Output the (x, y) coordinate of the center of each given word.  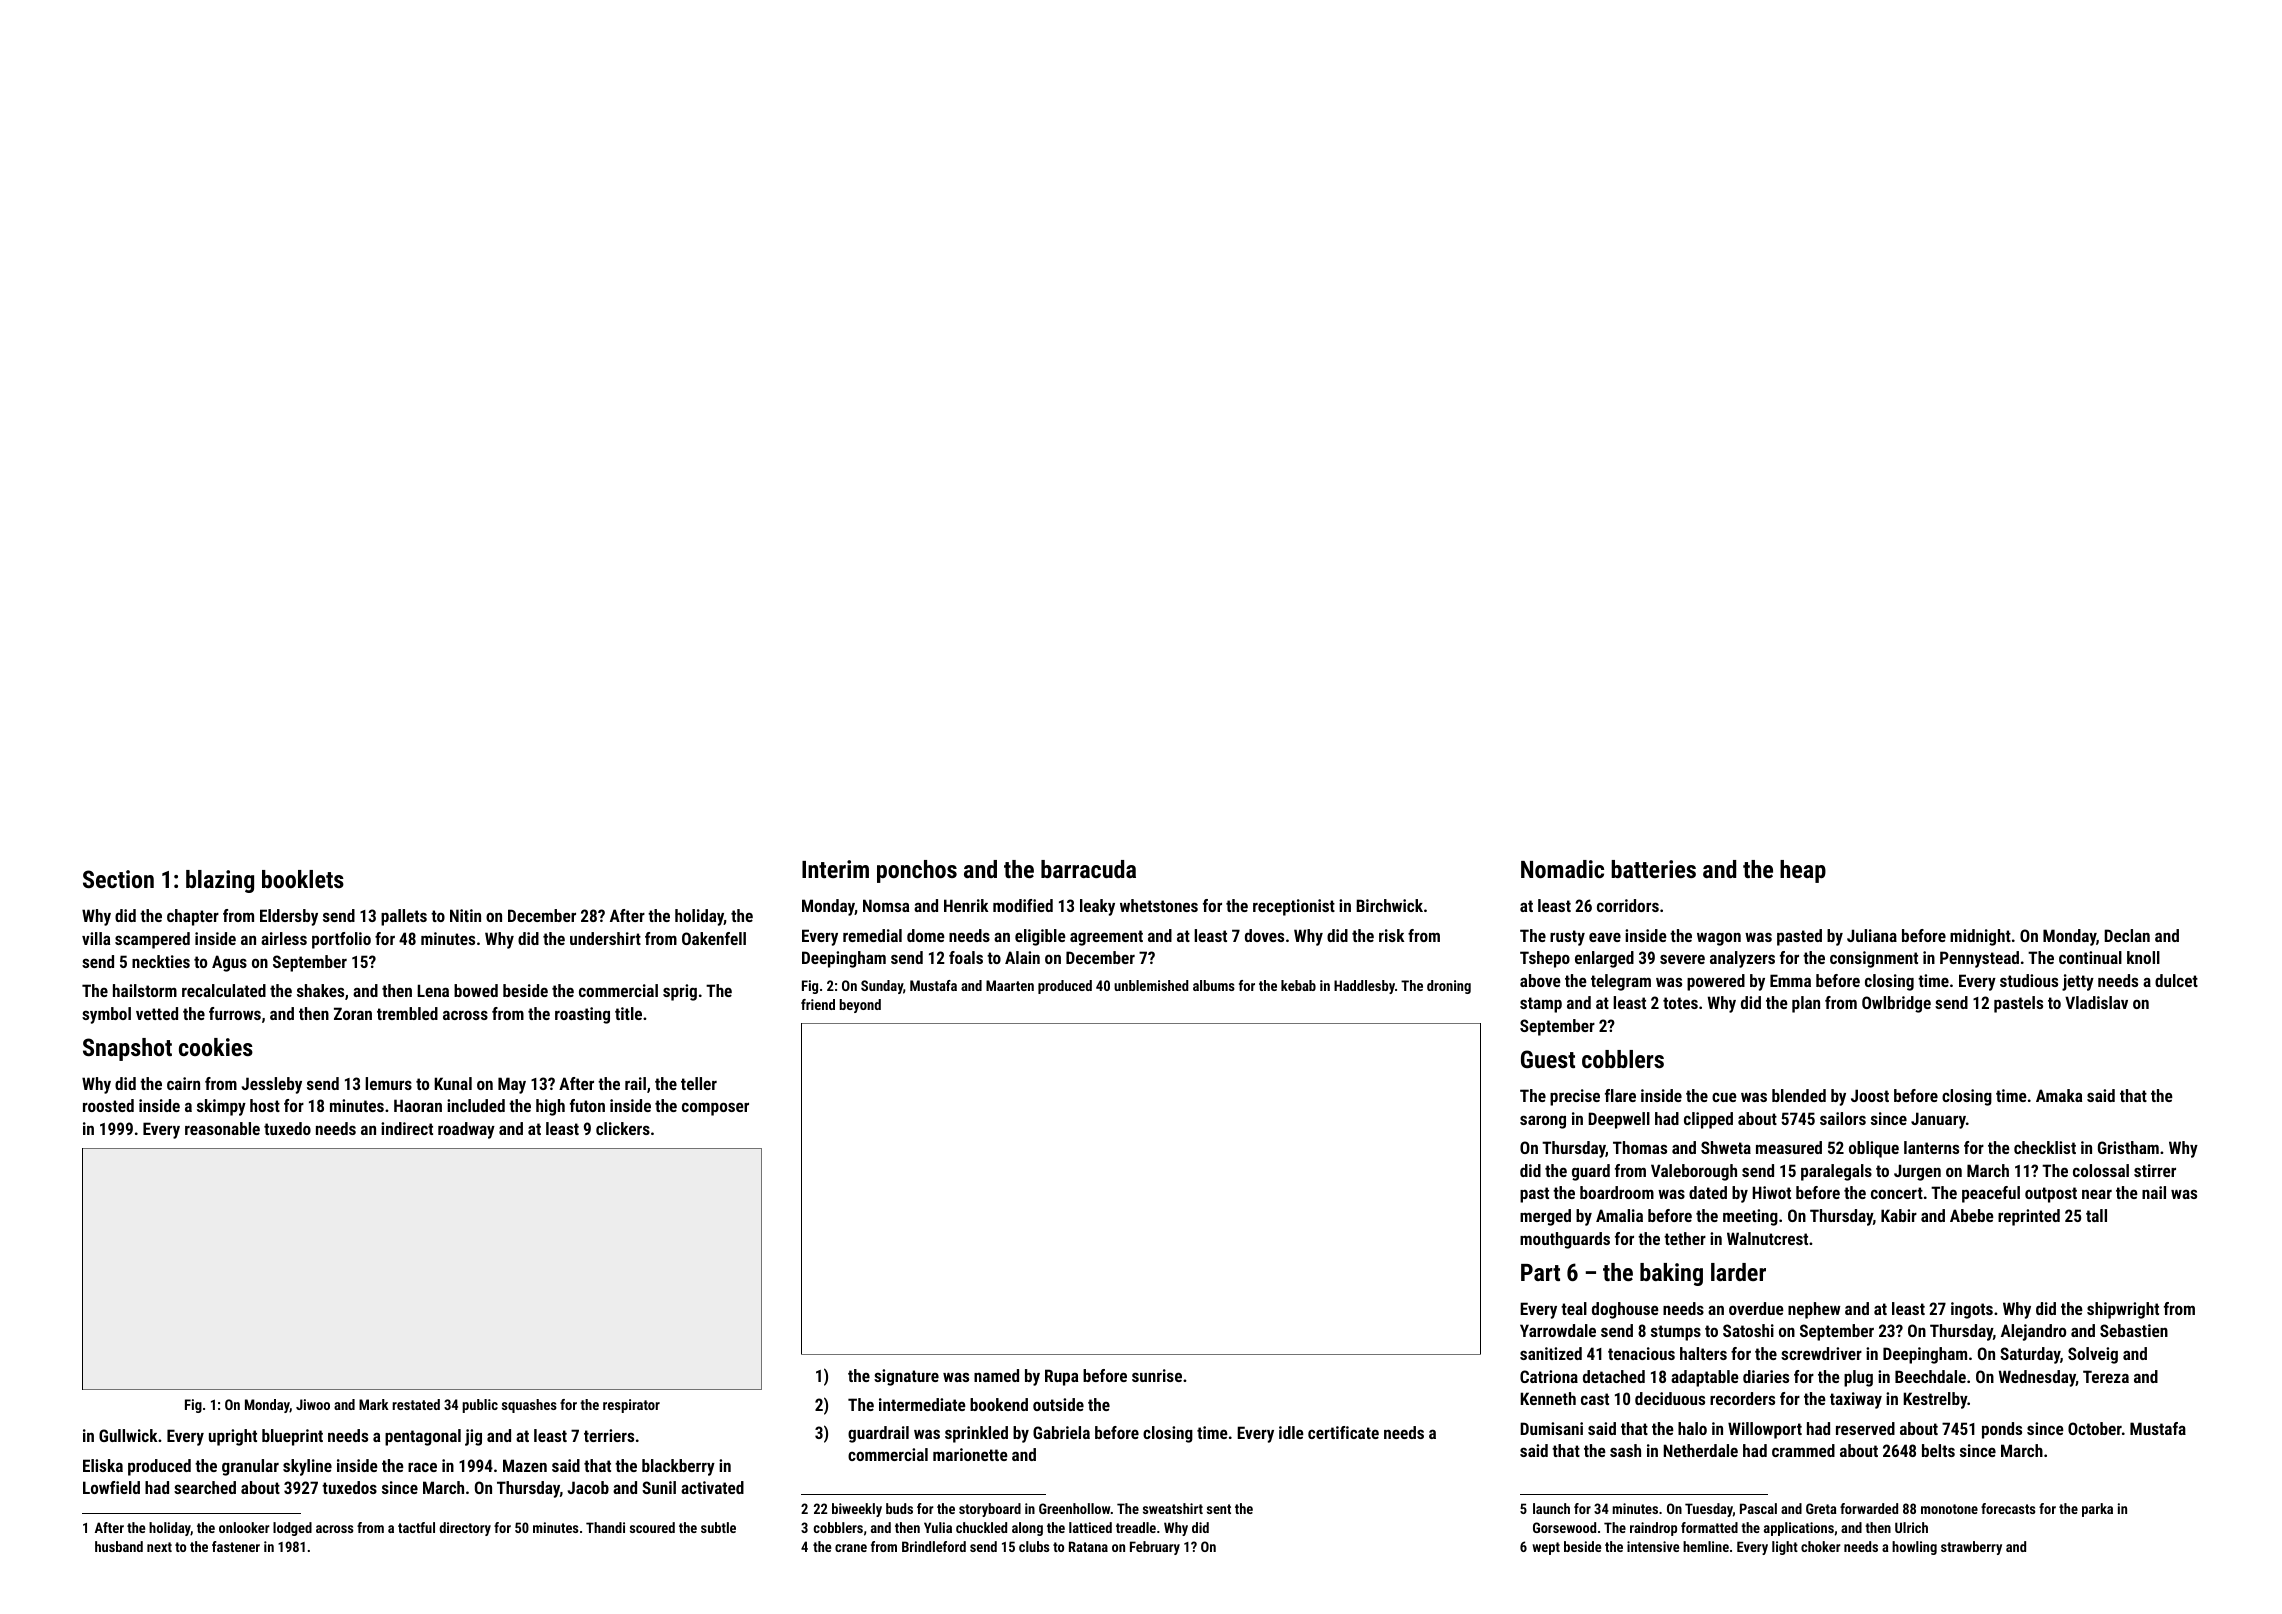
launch (1551, 1508)
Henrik (966, 905)
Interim (835, 869)
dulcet (2176, 980)
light (1785, 1548)
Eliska (103, 1465)
